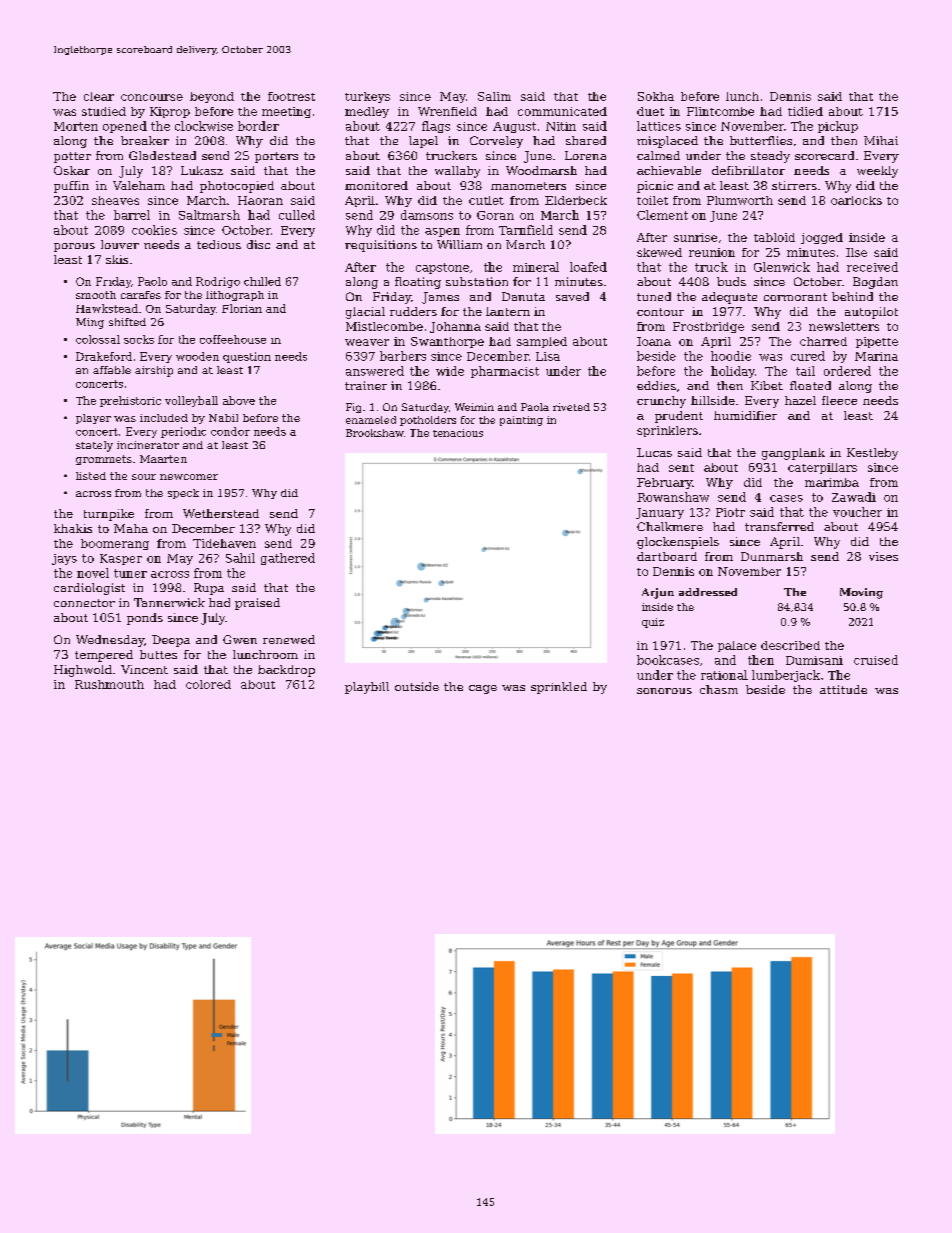 This screenshot has height=1233, width=952. What do you see at coordinates (154, 230) in the screenshot?
I see `cookies` at bounding box center [154, 230].
